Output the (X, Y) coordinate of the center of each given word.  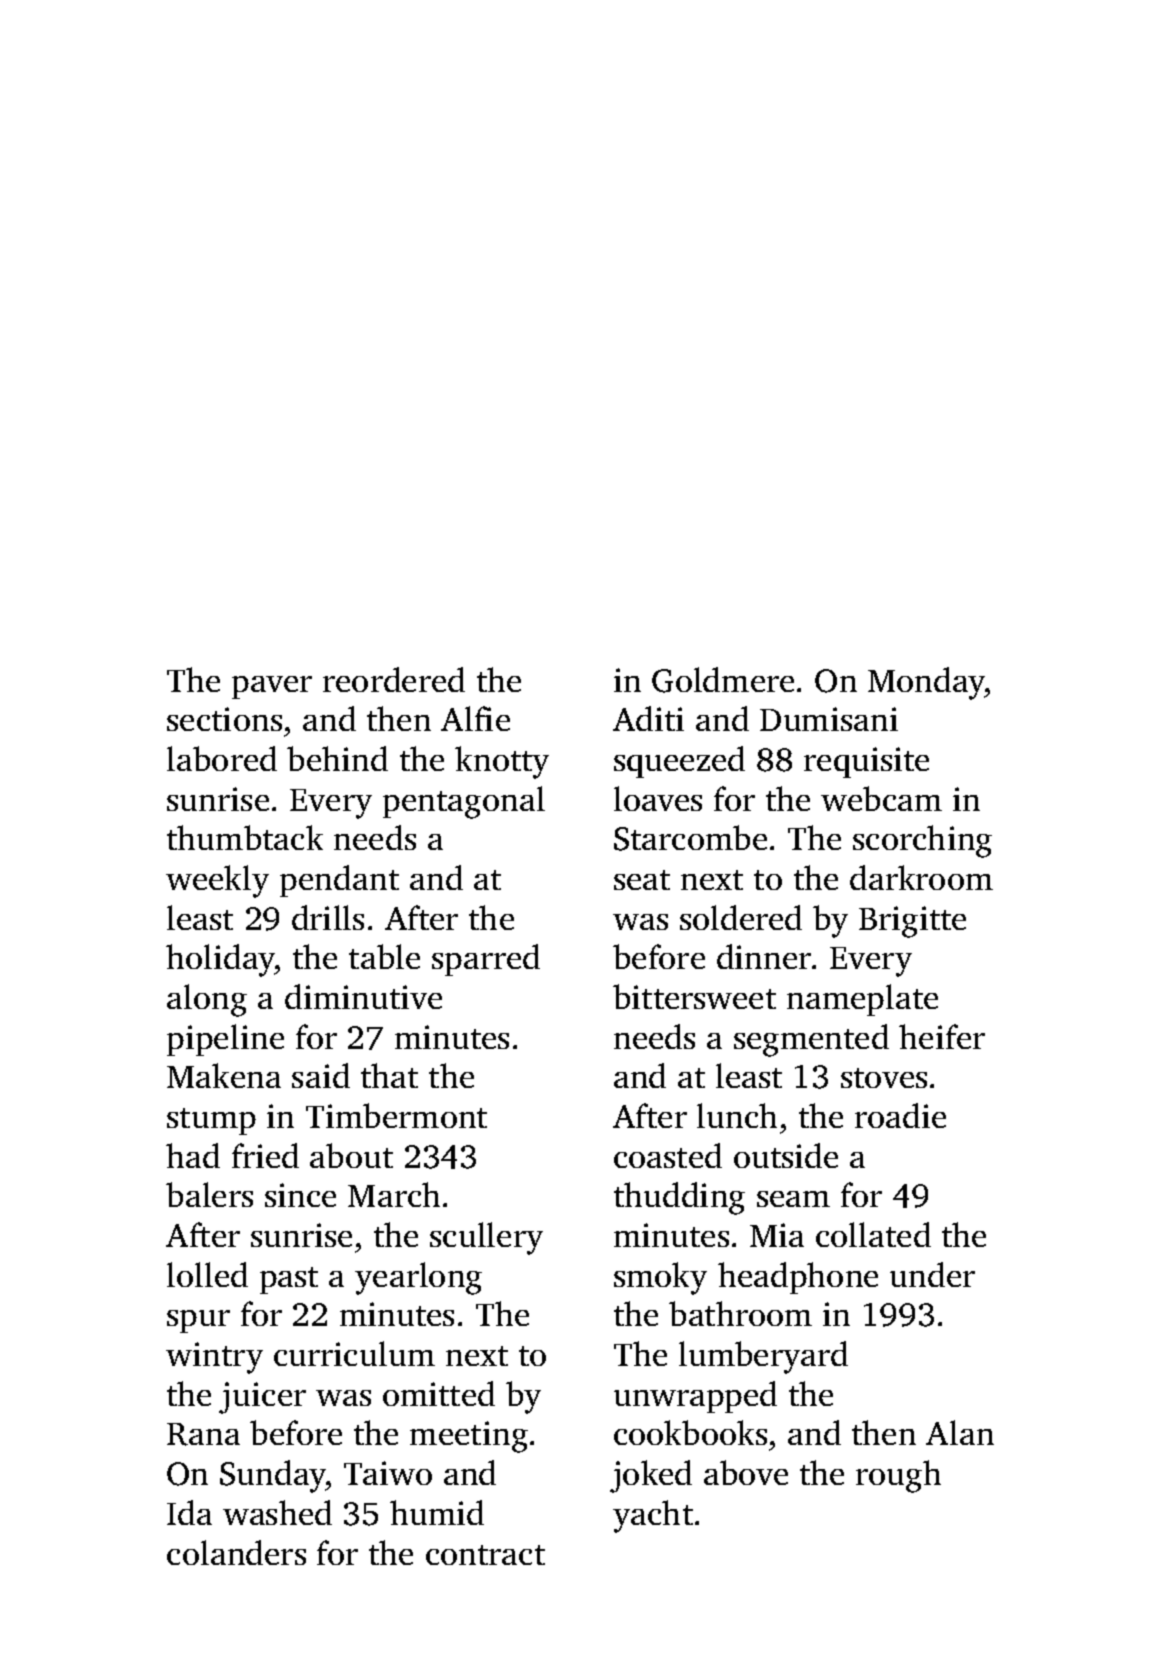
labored (222, 758)
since (300, 1195)
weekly (217, 881)
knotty (502, 762)
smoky (660, 1278)
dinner (764, 956)
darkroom (921, 877)
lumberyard (763, 1357)
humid (437, 1512)
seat (642, 880)
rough (898, 1476)
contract (485, 1555)
